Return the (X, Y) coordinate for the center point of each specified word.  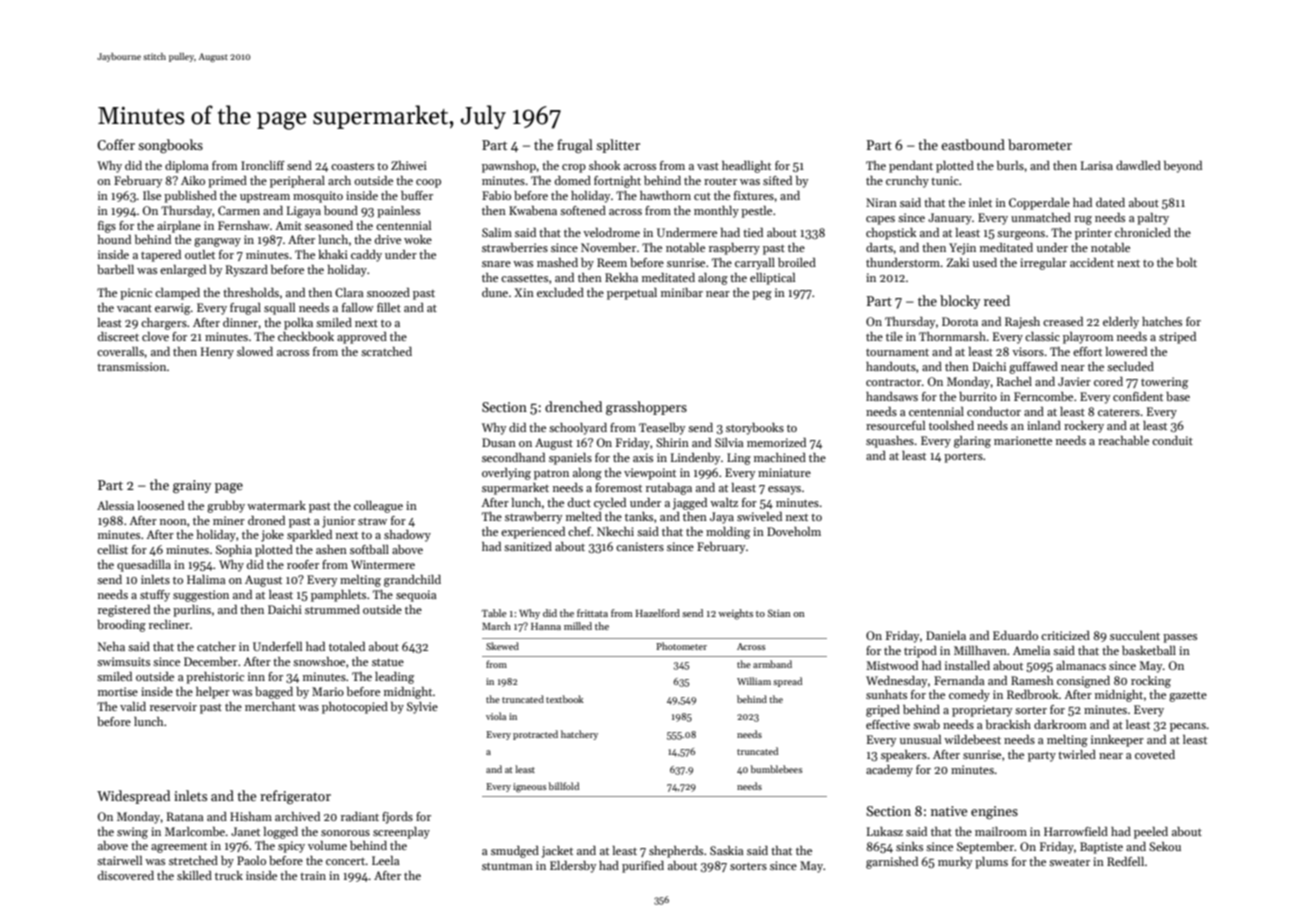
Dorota (960, 321)
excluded (560, 292)
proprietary (982, 711)
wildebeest (972, 739)
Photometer (681, 646)
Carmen (239, 210)
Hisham (251, 816)
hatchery (579, 735)
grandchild (412, 581)
